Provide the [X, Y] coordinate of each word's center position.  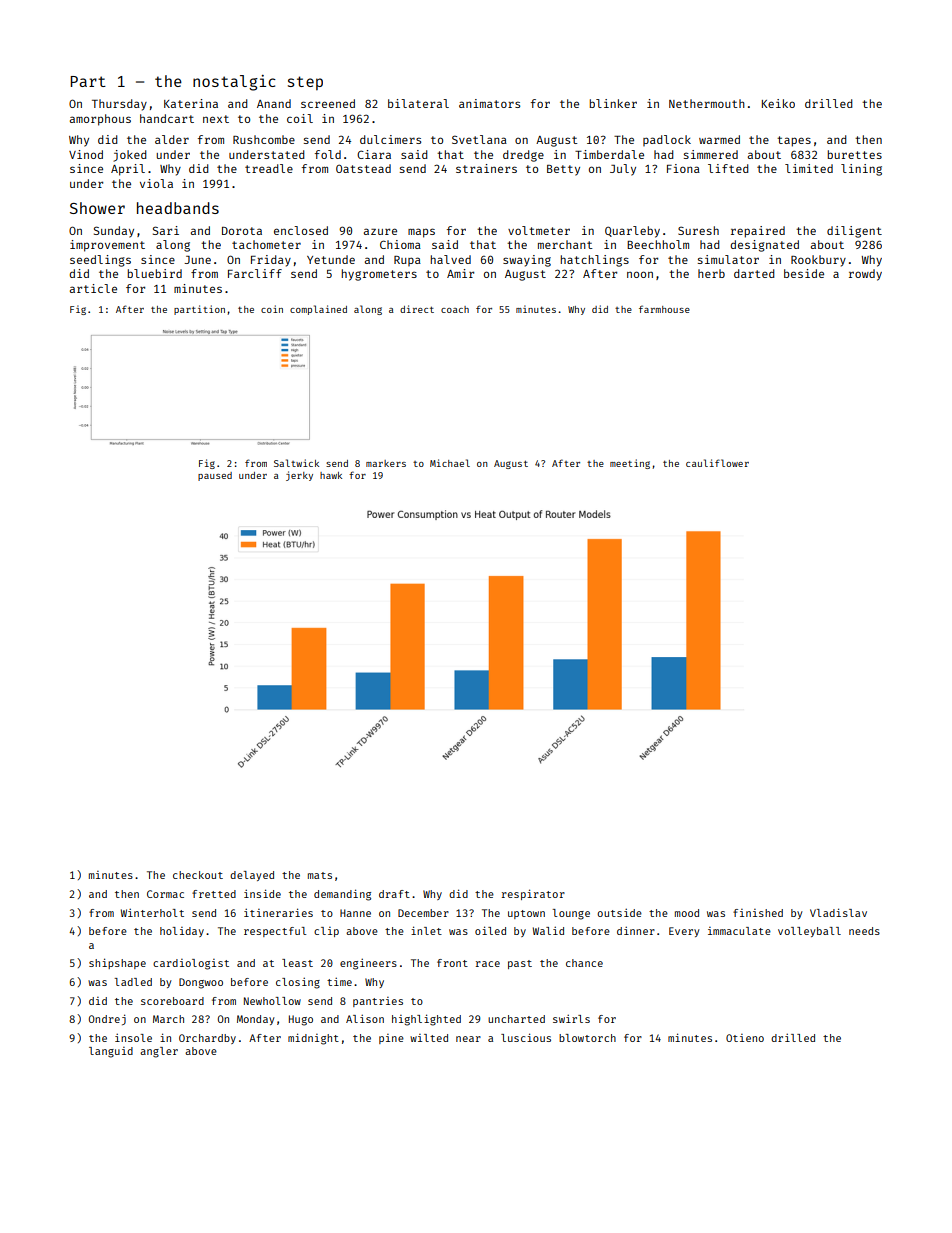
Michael [450, 463]
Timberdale [609, 154]
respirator [533, 894]
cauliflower [717, 463]
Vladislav [838, 912]
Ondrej [107, 1019]
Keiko [778, 103]
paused [215, 476]
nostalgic [234, 83]
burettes [854, 154]
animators [489, 103]
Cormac [165, 894]
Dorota [242, 231]
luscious [526, 1037]
